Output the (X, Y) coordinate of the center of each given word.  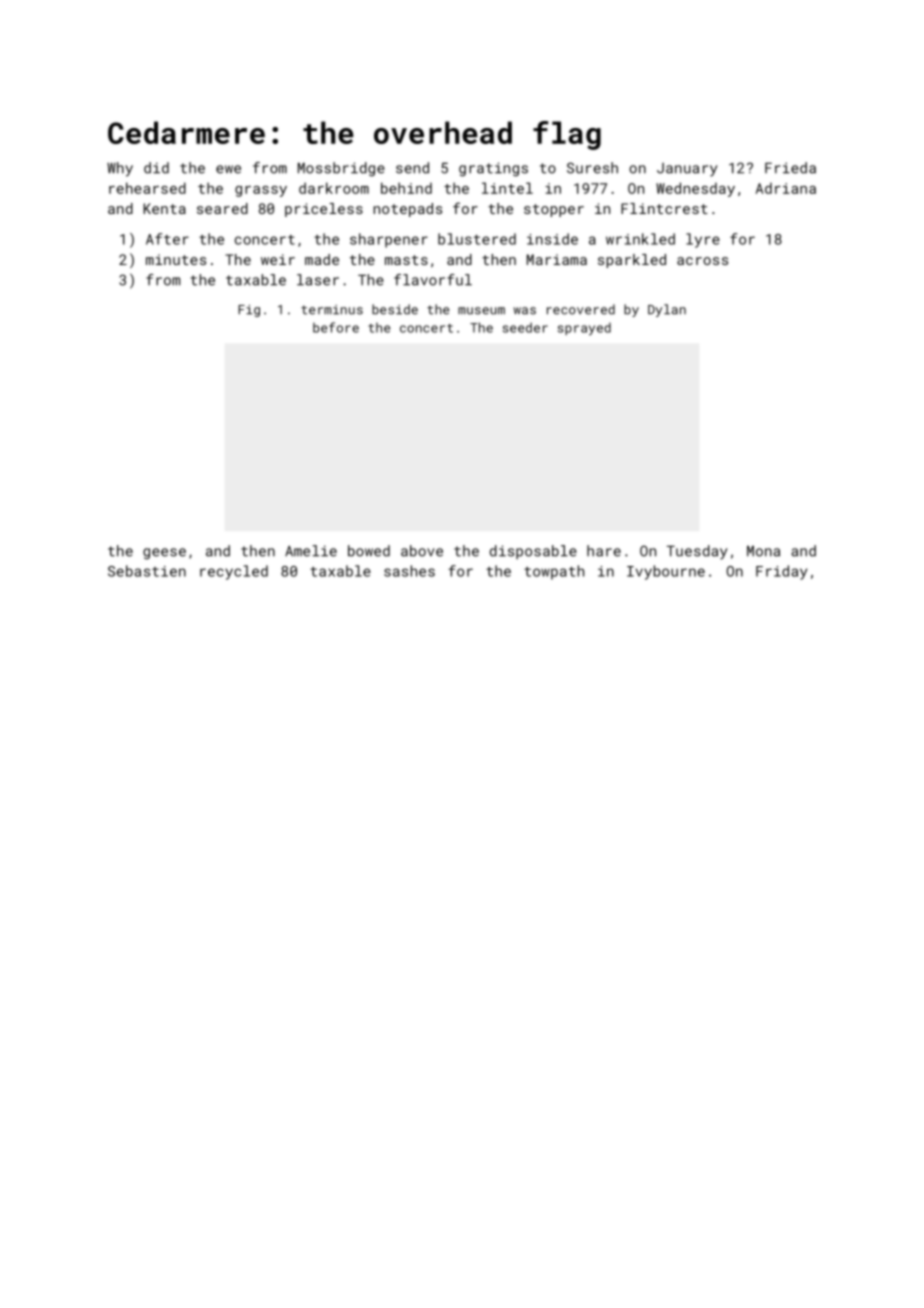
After (167, 239)
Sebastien (147, 571)
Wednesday (695, 189)
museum (481, 311)
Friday (781, 572)
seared (222, 208)
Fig (249, 311)
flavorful (433, 280)
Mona (763, 551)
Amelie (311, 551)
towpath (554, 572)
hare (604, 551)
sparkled (632, 261)
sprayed (584, 329)
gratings (493, 169)
